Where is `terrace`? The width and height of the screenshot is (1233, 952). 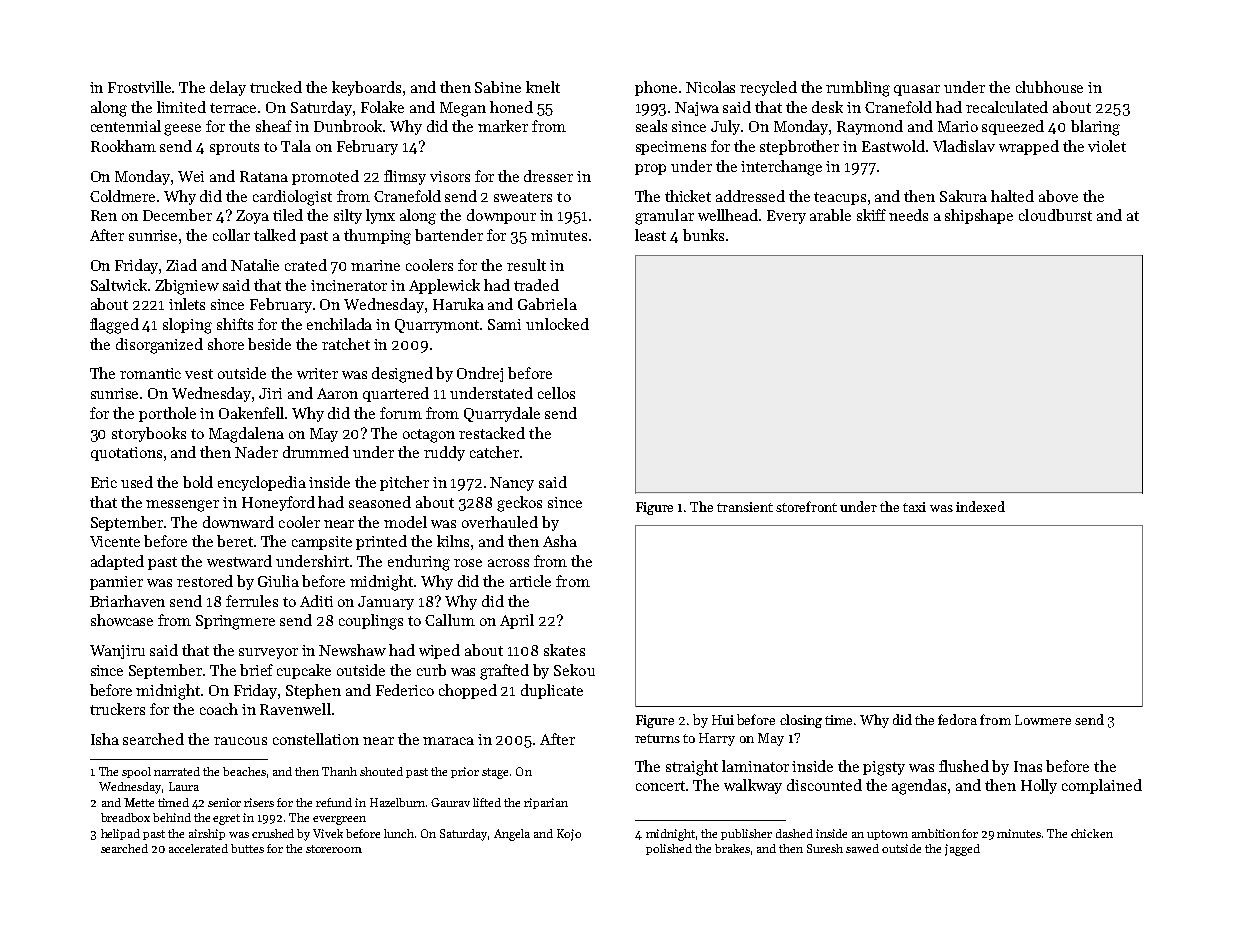
terrace is located at coordinates (233, 108).
